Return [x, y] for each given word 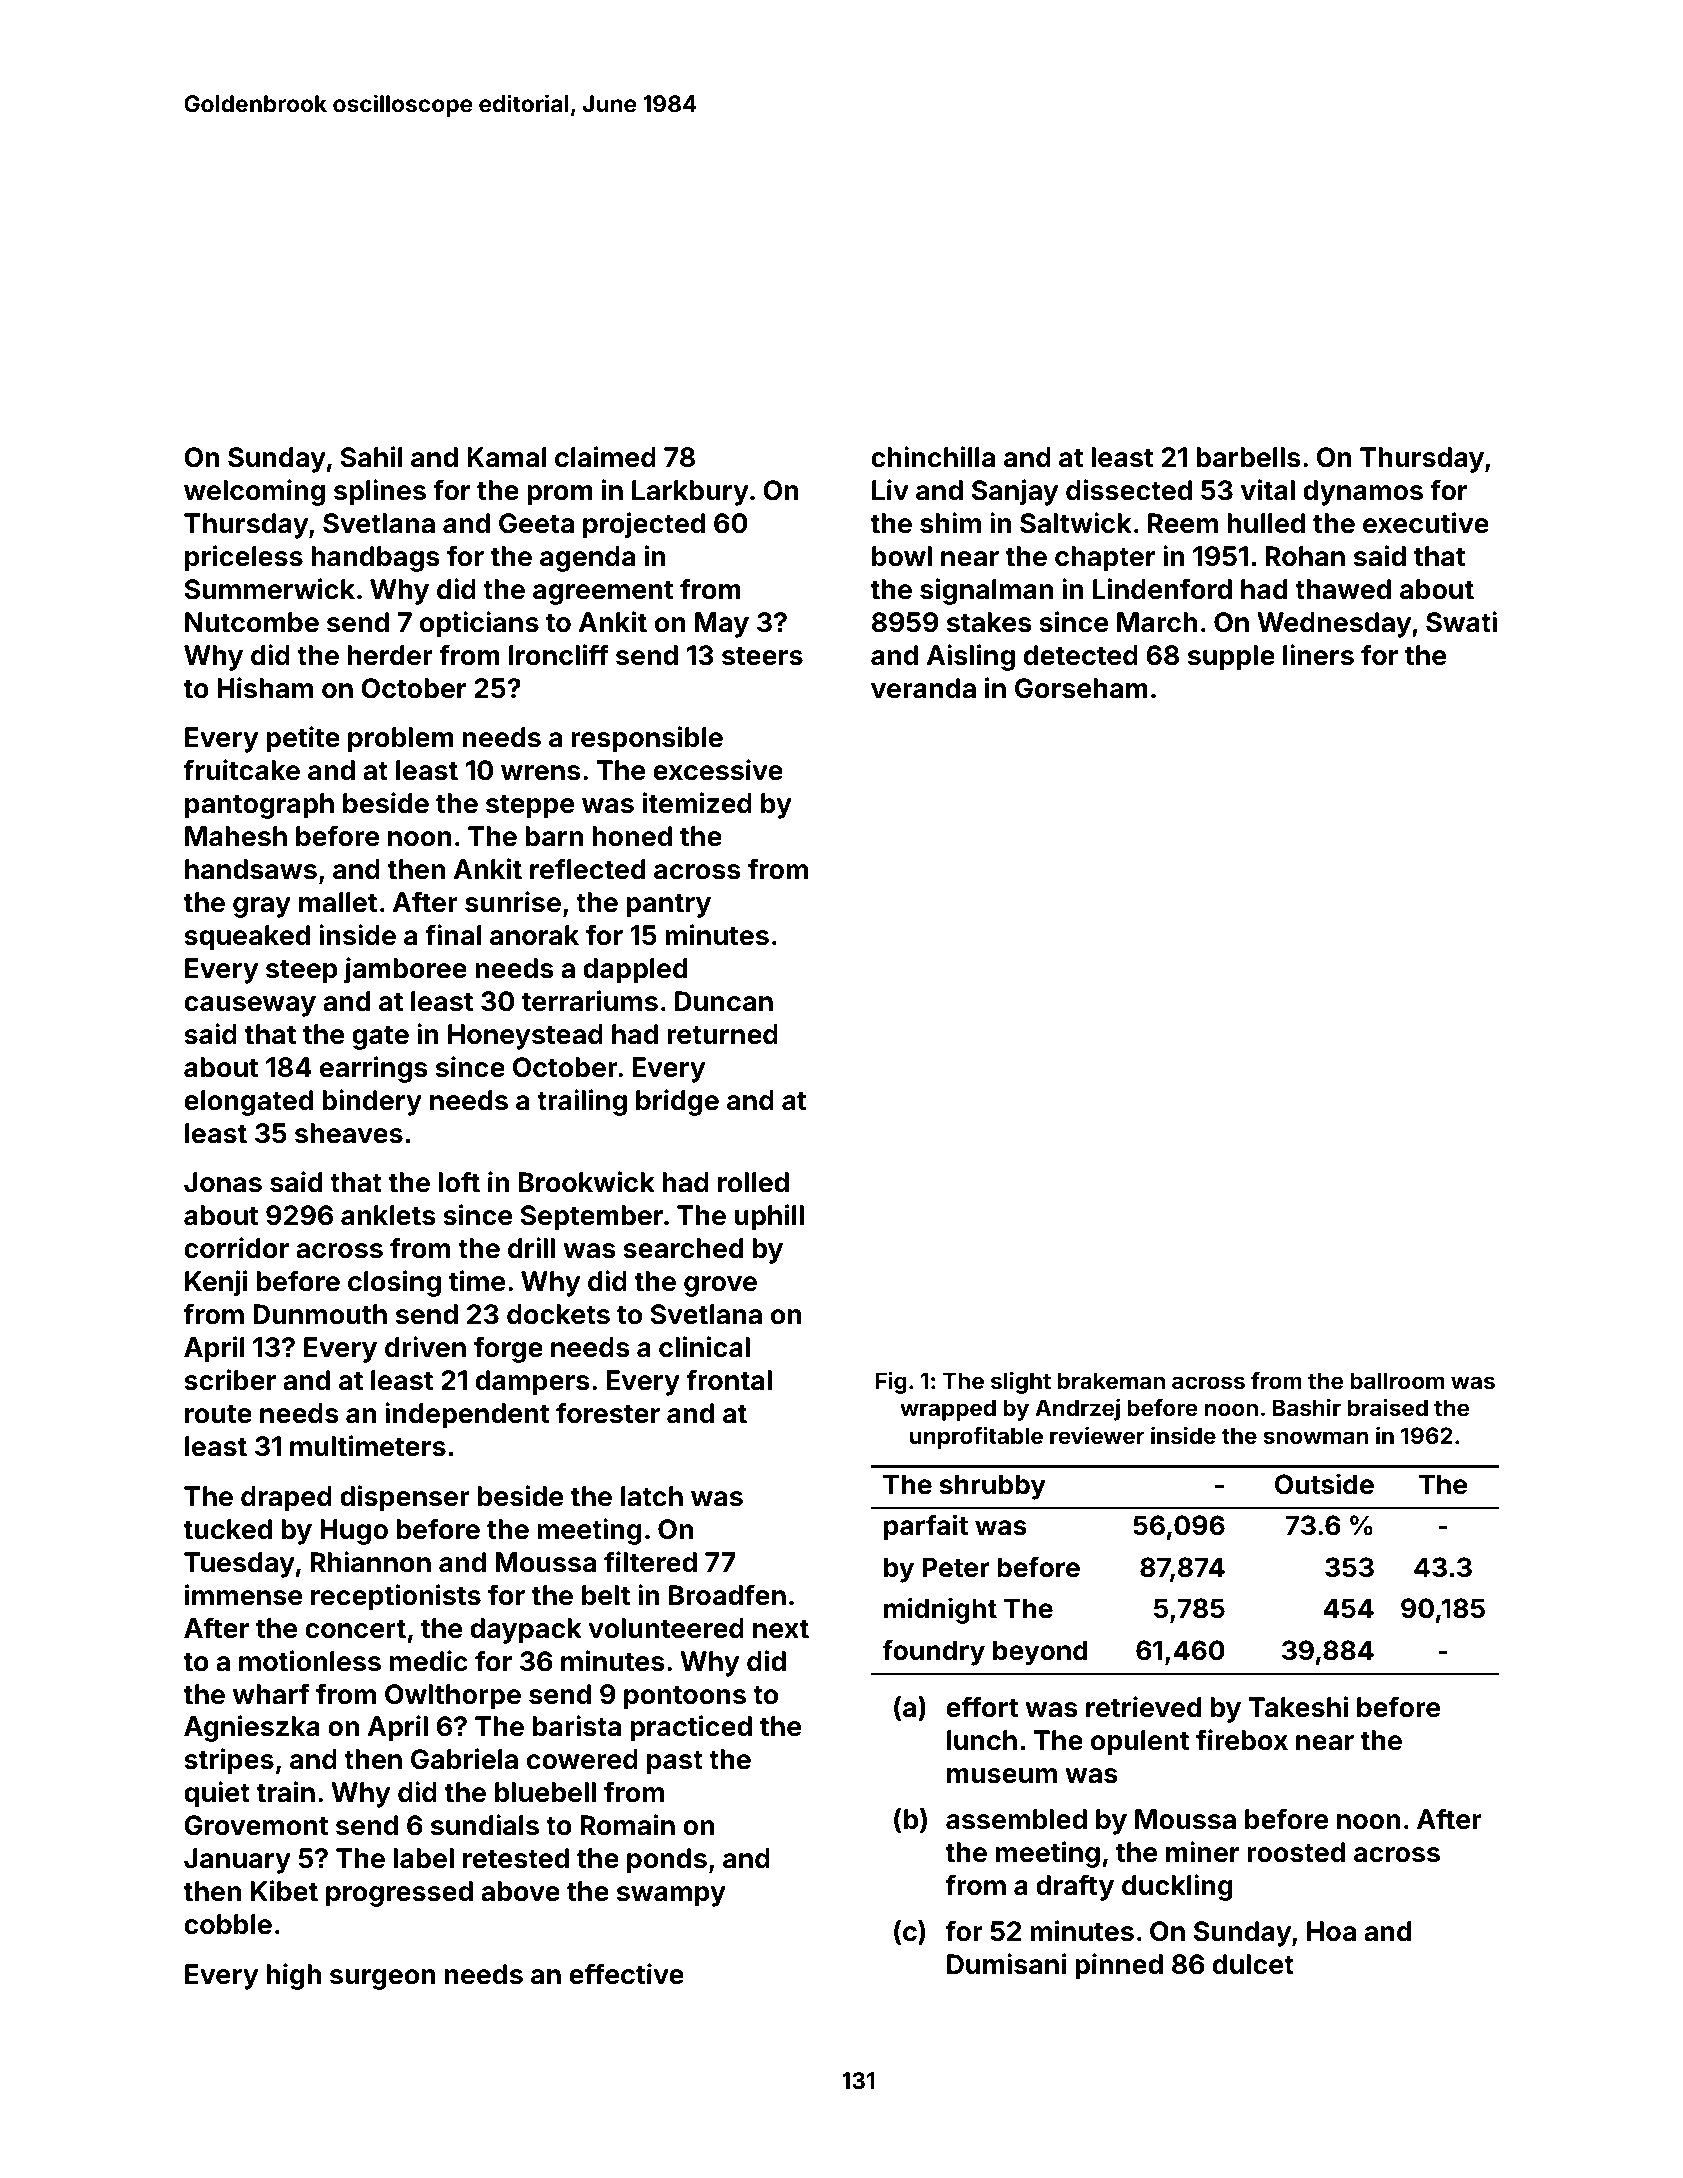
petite [303, 739]
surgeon [383, 1979]
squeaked [247, 938]
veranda [923, 688]
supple [1231, 658]
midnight [940, 1610]
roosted [1296, 1852]
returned [722, 1034]
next [781, 1629]
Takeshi [1298, 1707]
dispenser [405, 1498]
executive [1426, 523]
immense [243, 1595]
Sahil [371, 457]
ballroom [1397, 1380]
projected [644, 525]
